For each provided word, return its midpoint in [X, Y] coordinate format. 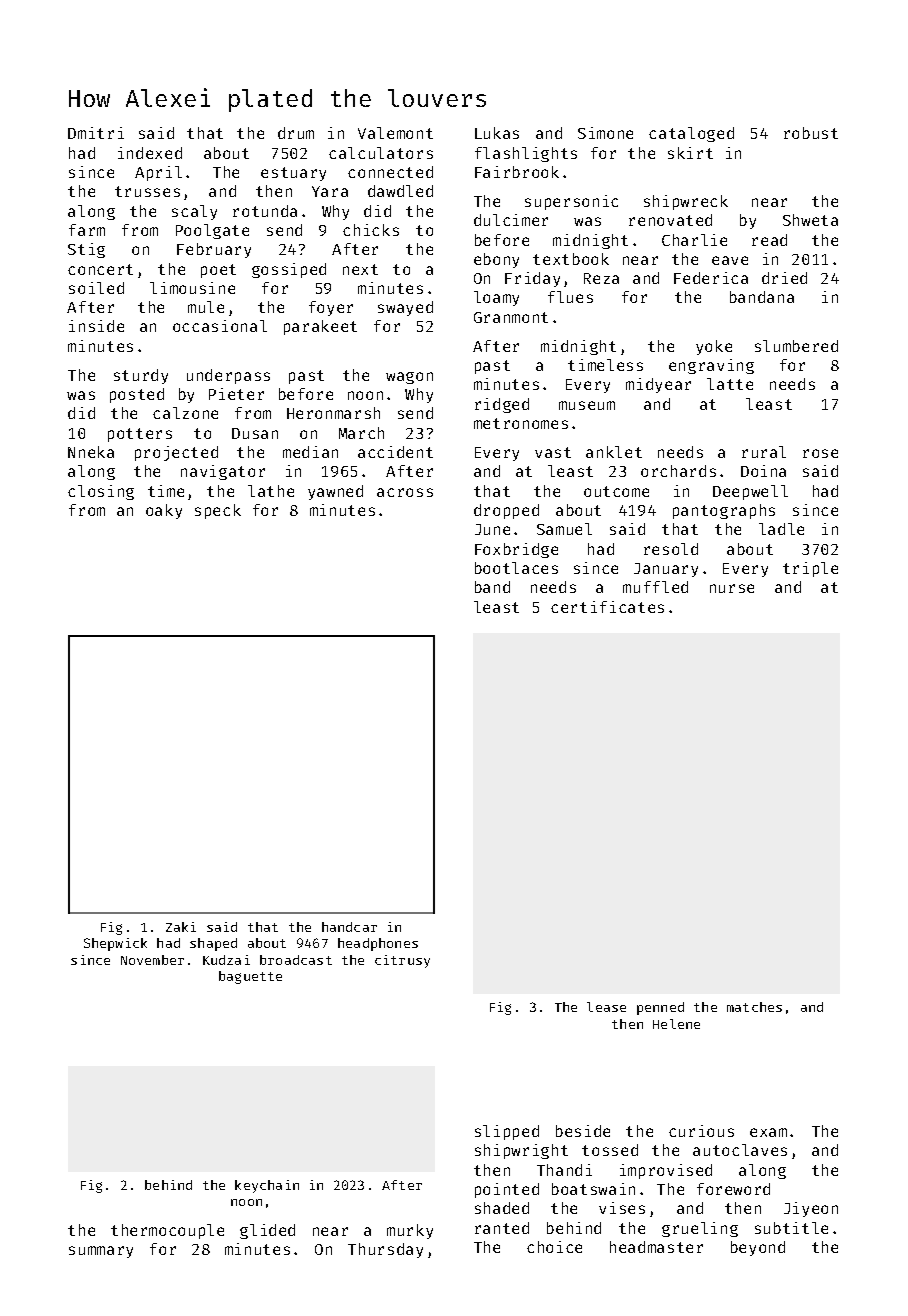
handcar [349, 927]
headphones [378, 944]
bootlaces [516, 568]
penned [660, 1008]
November [152, 960]
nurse [732, 588]
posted [137, 395]
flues [570, 297]
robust [811, 133]
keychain [267, 1186]
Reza [601, 278]
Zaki [181, 927]
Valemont [395, 133]
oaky [164, 511]
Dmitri [96, 133]
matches [754, 1007]
